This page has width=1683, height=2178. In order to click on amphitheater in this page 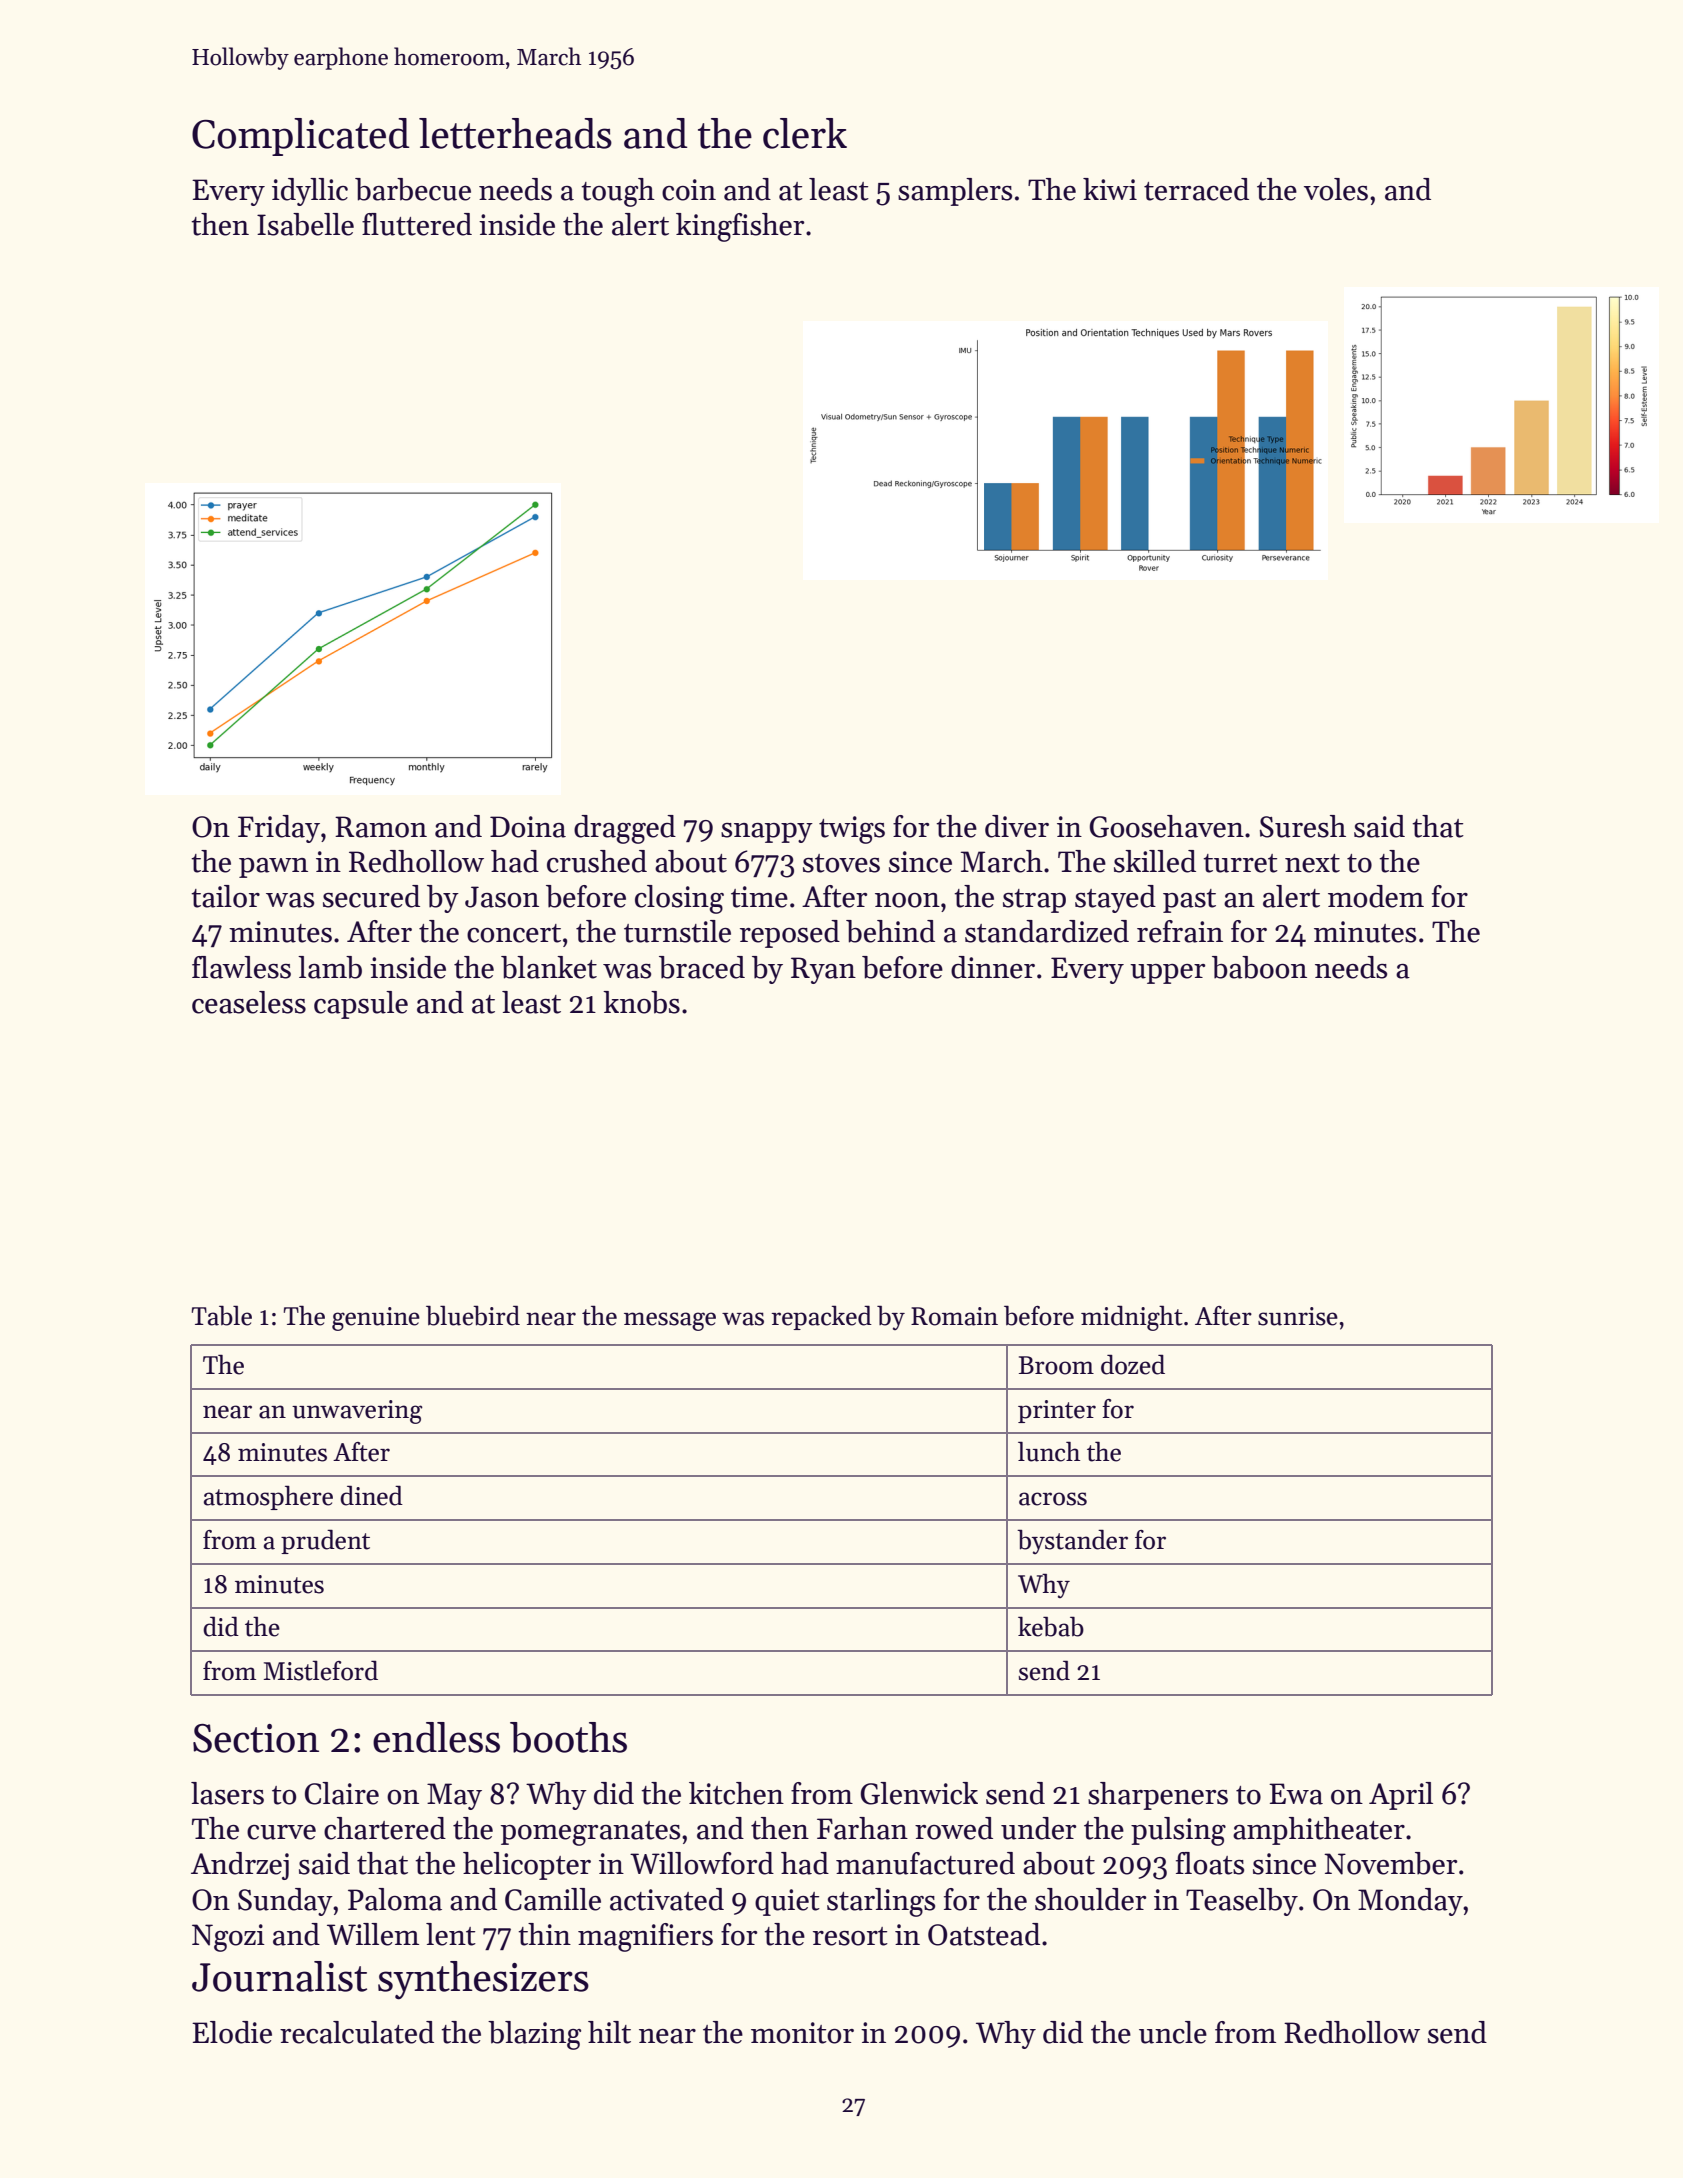, I will do `click(1319, 1831)`.
